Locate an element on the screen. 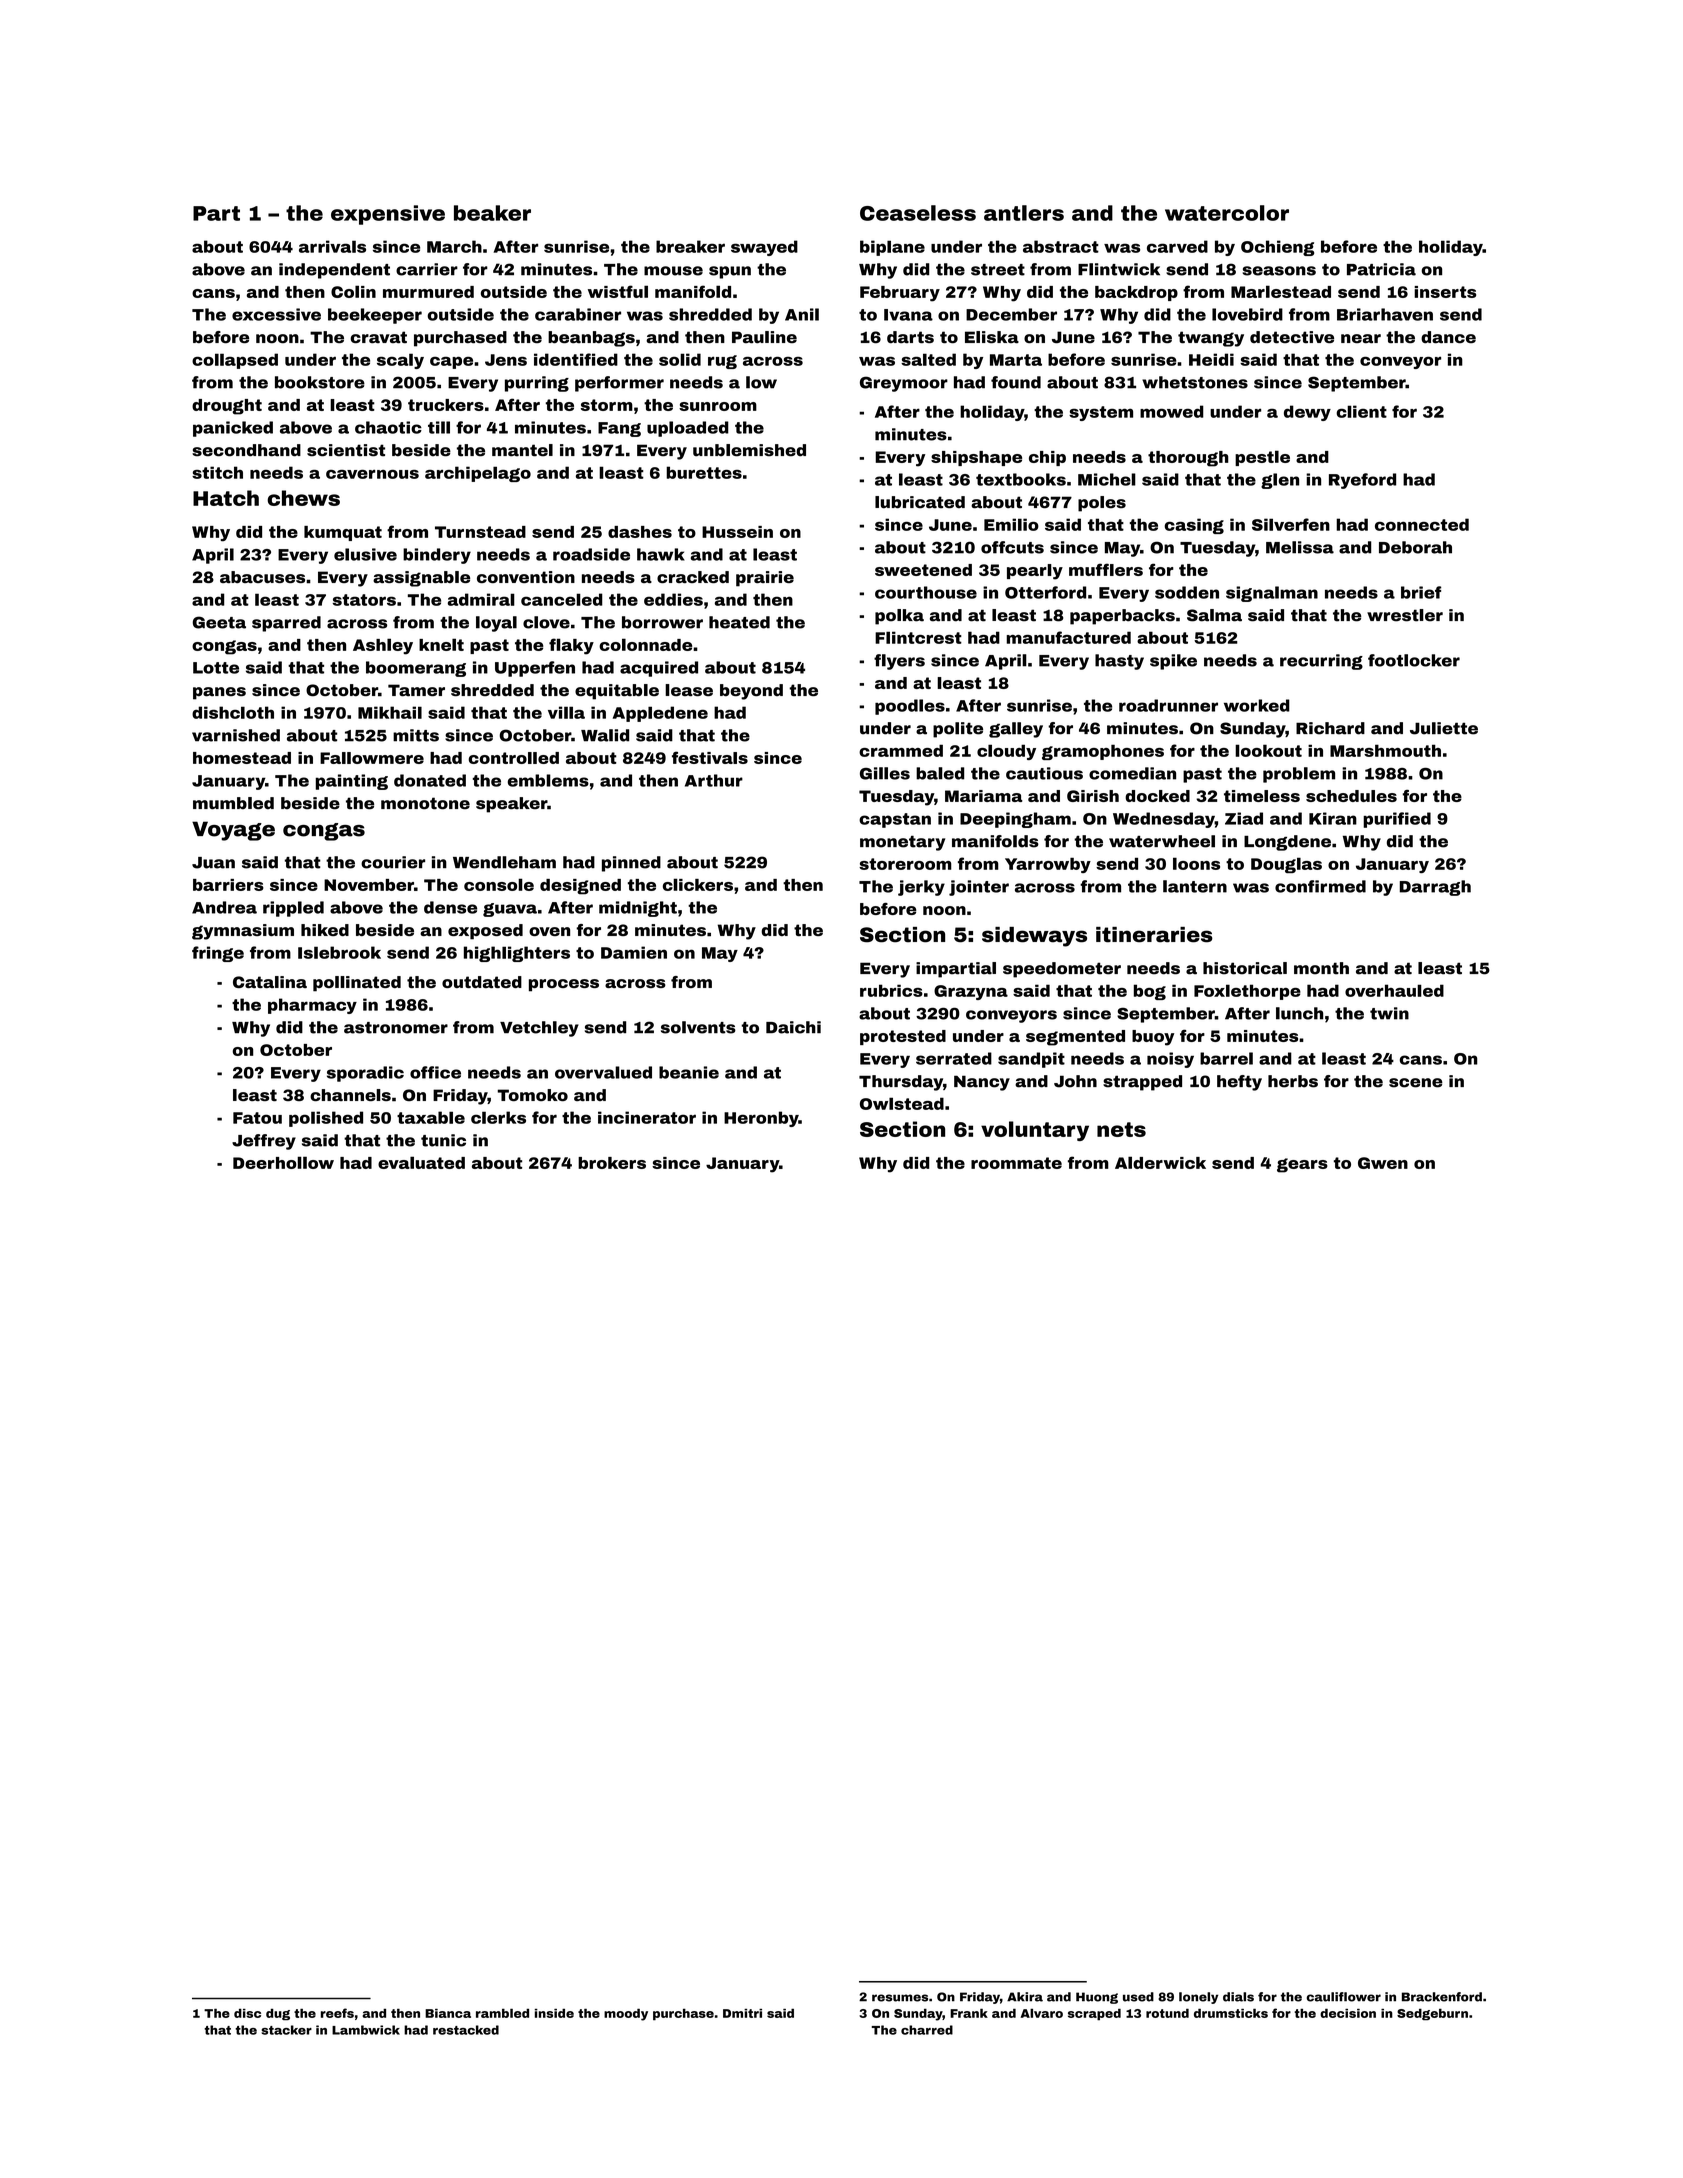 The image size is (1683, 2178). beaker is located at coordinates (492, 213).
